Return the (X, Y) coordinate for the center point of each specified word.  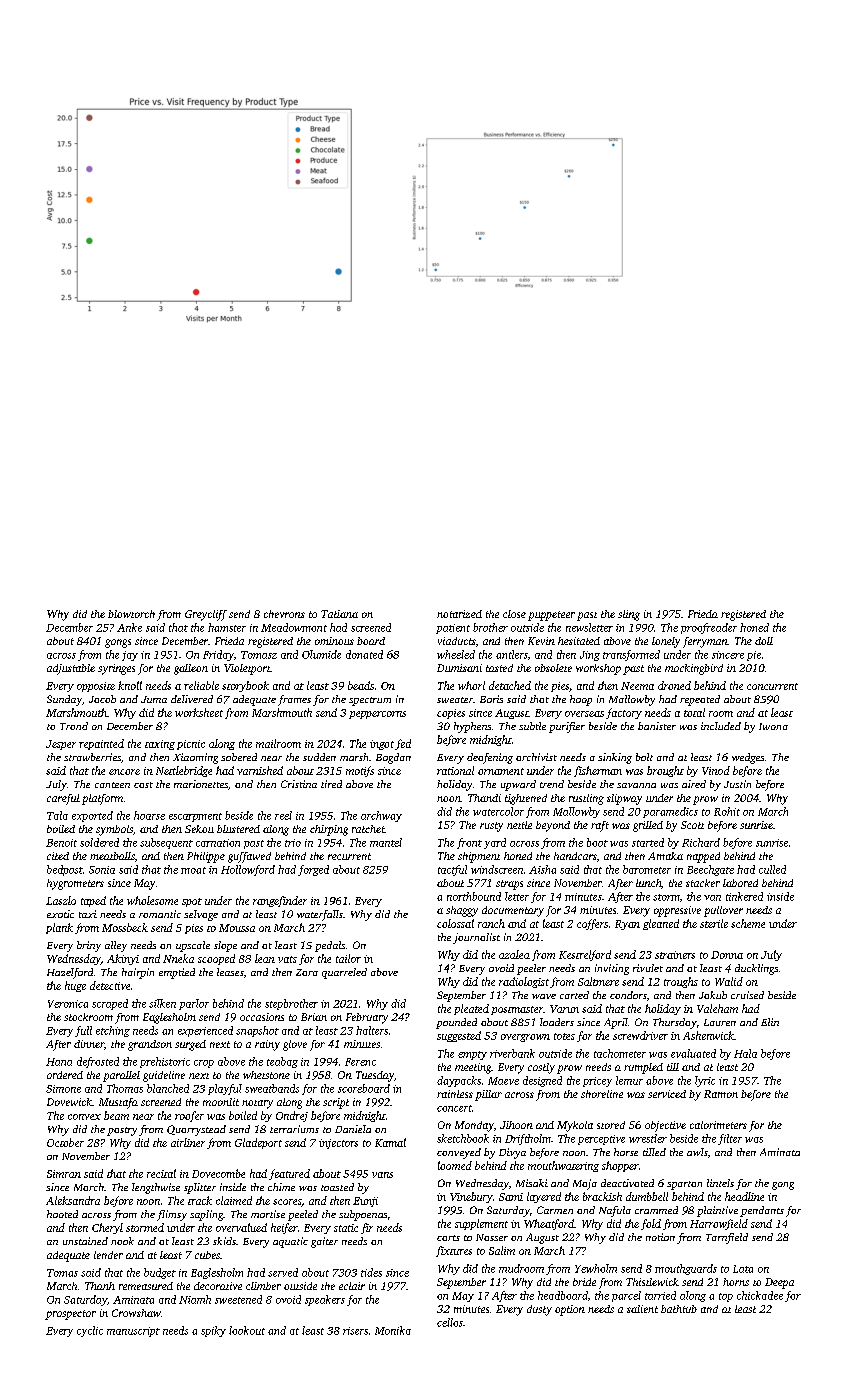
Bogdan (393, 758)
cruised (747, 995)
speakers (325, 1300)
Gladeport (258, 1143)
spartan (684, 1185)
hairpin (138, 973)
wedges (748, 758)
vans (382, 1175)
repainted (101, 744)
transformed (631, 655)
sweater (455, 700)
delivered (192, 699)
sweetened (238, 1299)
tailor (348, 958)
